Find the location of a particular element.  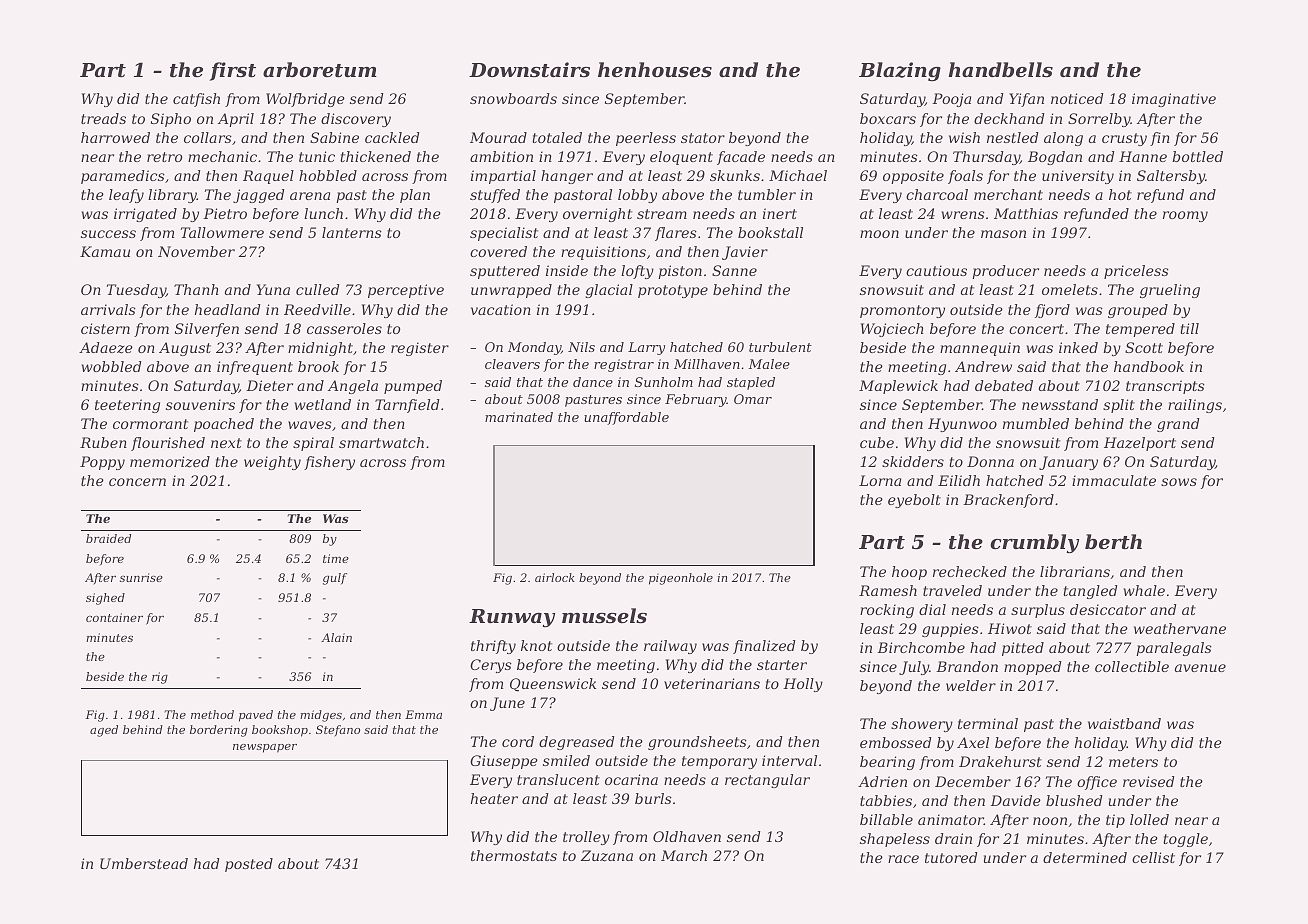

collectible is located at coordinates (1132, 666).
